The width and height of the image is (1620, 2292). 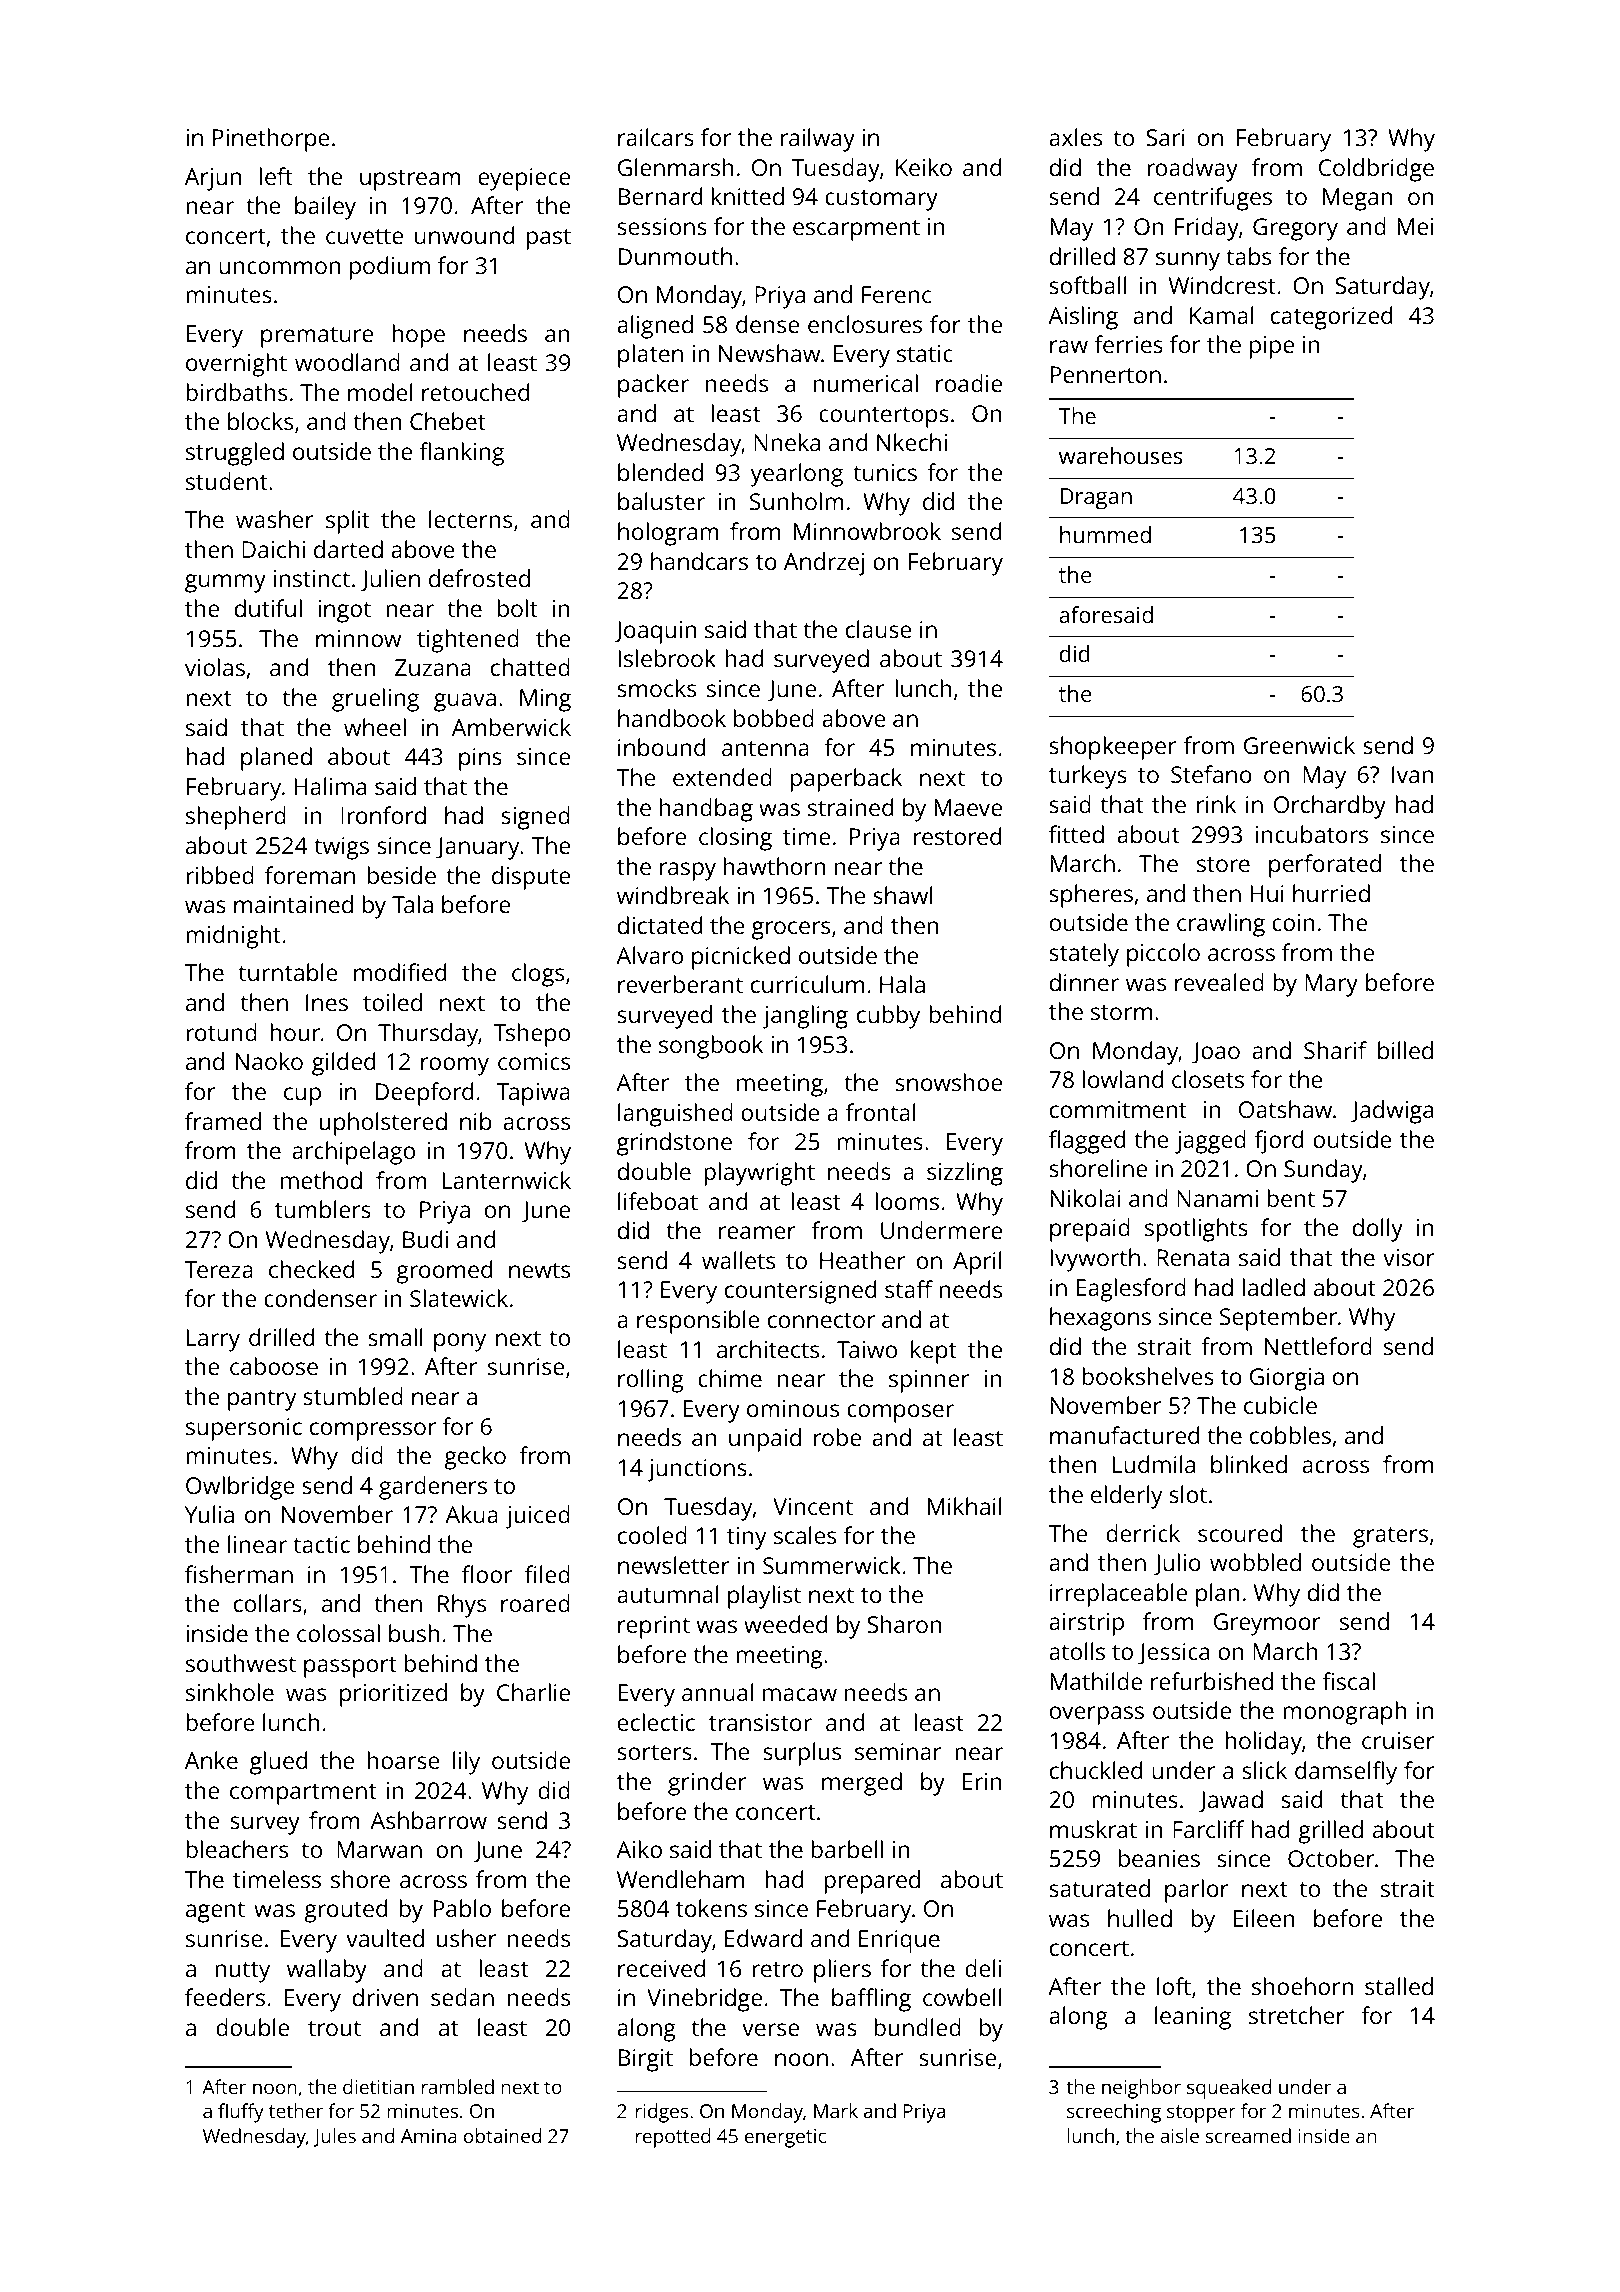 I want to click on railway, so click(x=818, y=140).
